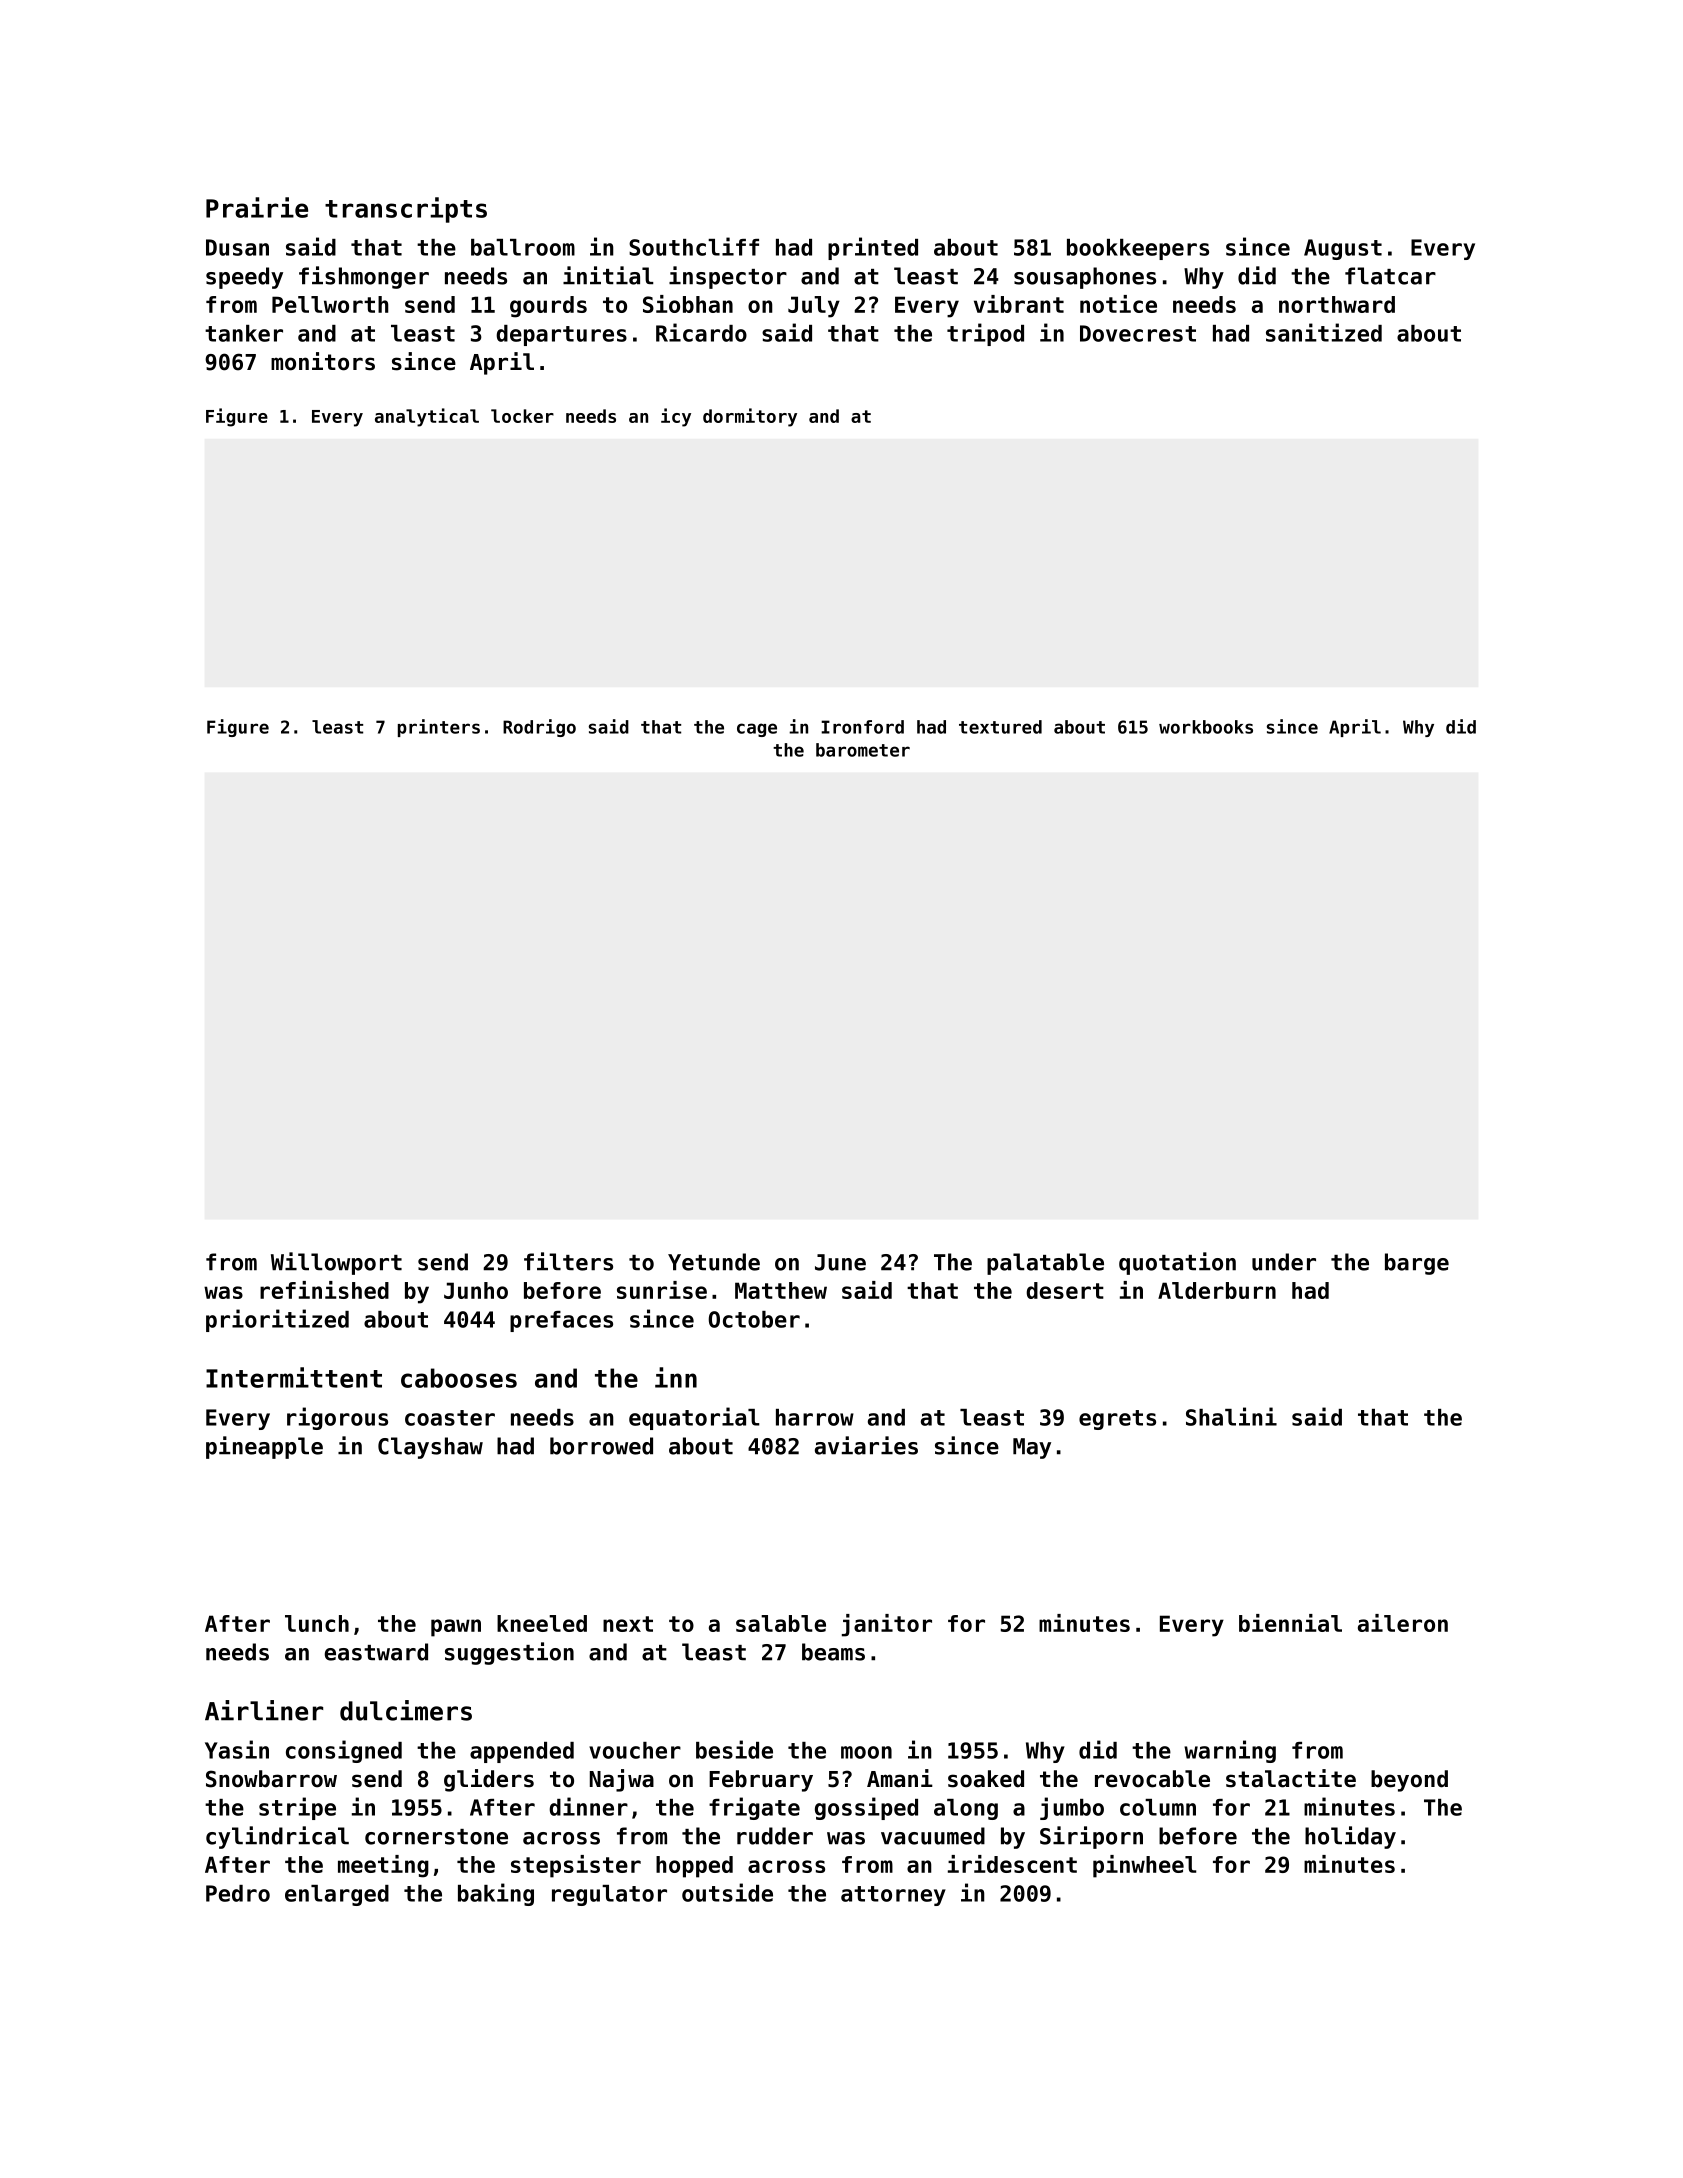 This screenshot has width=1683, height=2178. I want to click on barometer, so click(863, 750).
